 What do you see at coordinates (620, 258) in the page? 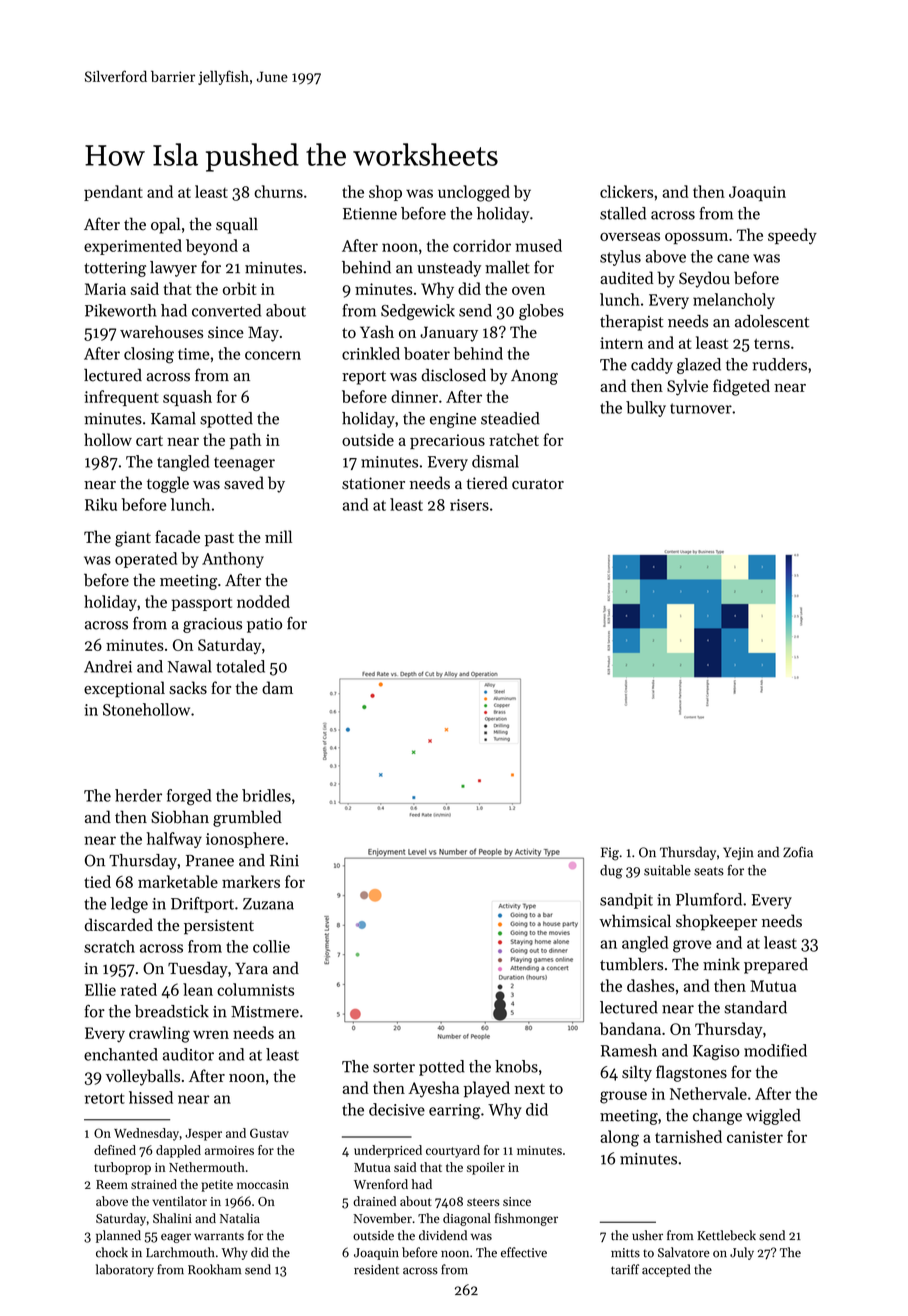
I see `stylus` at bounding box center [620, 258].
